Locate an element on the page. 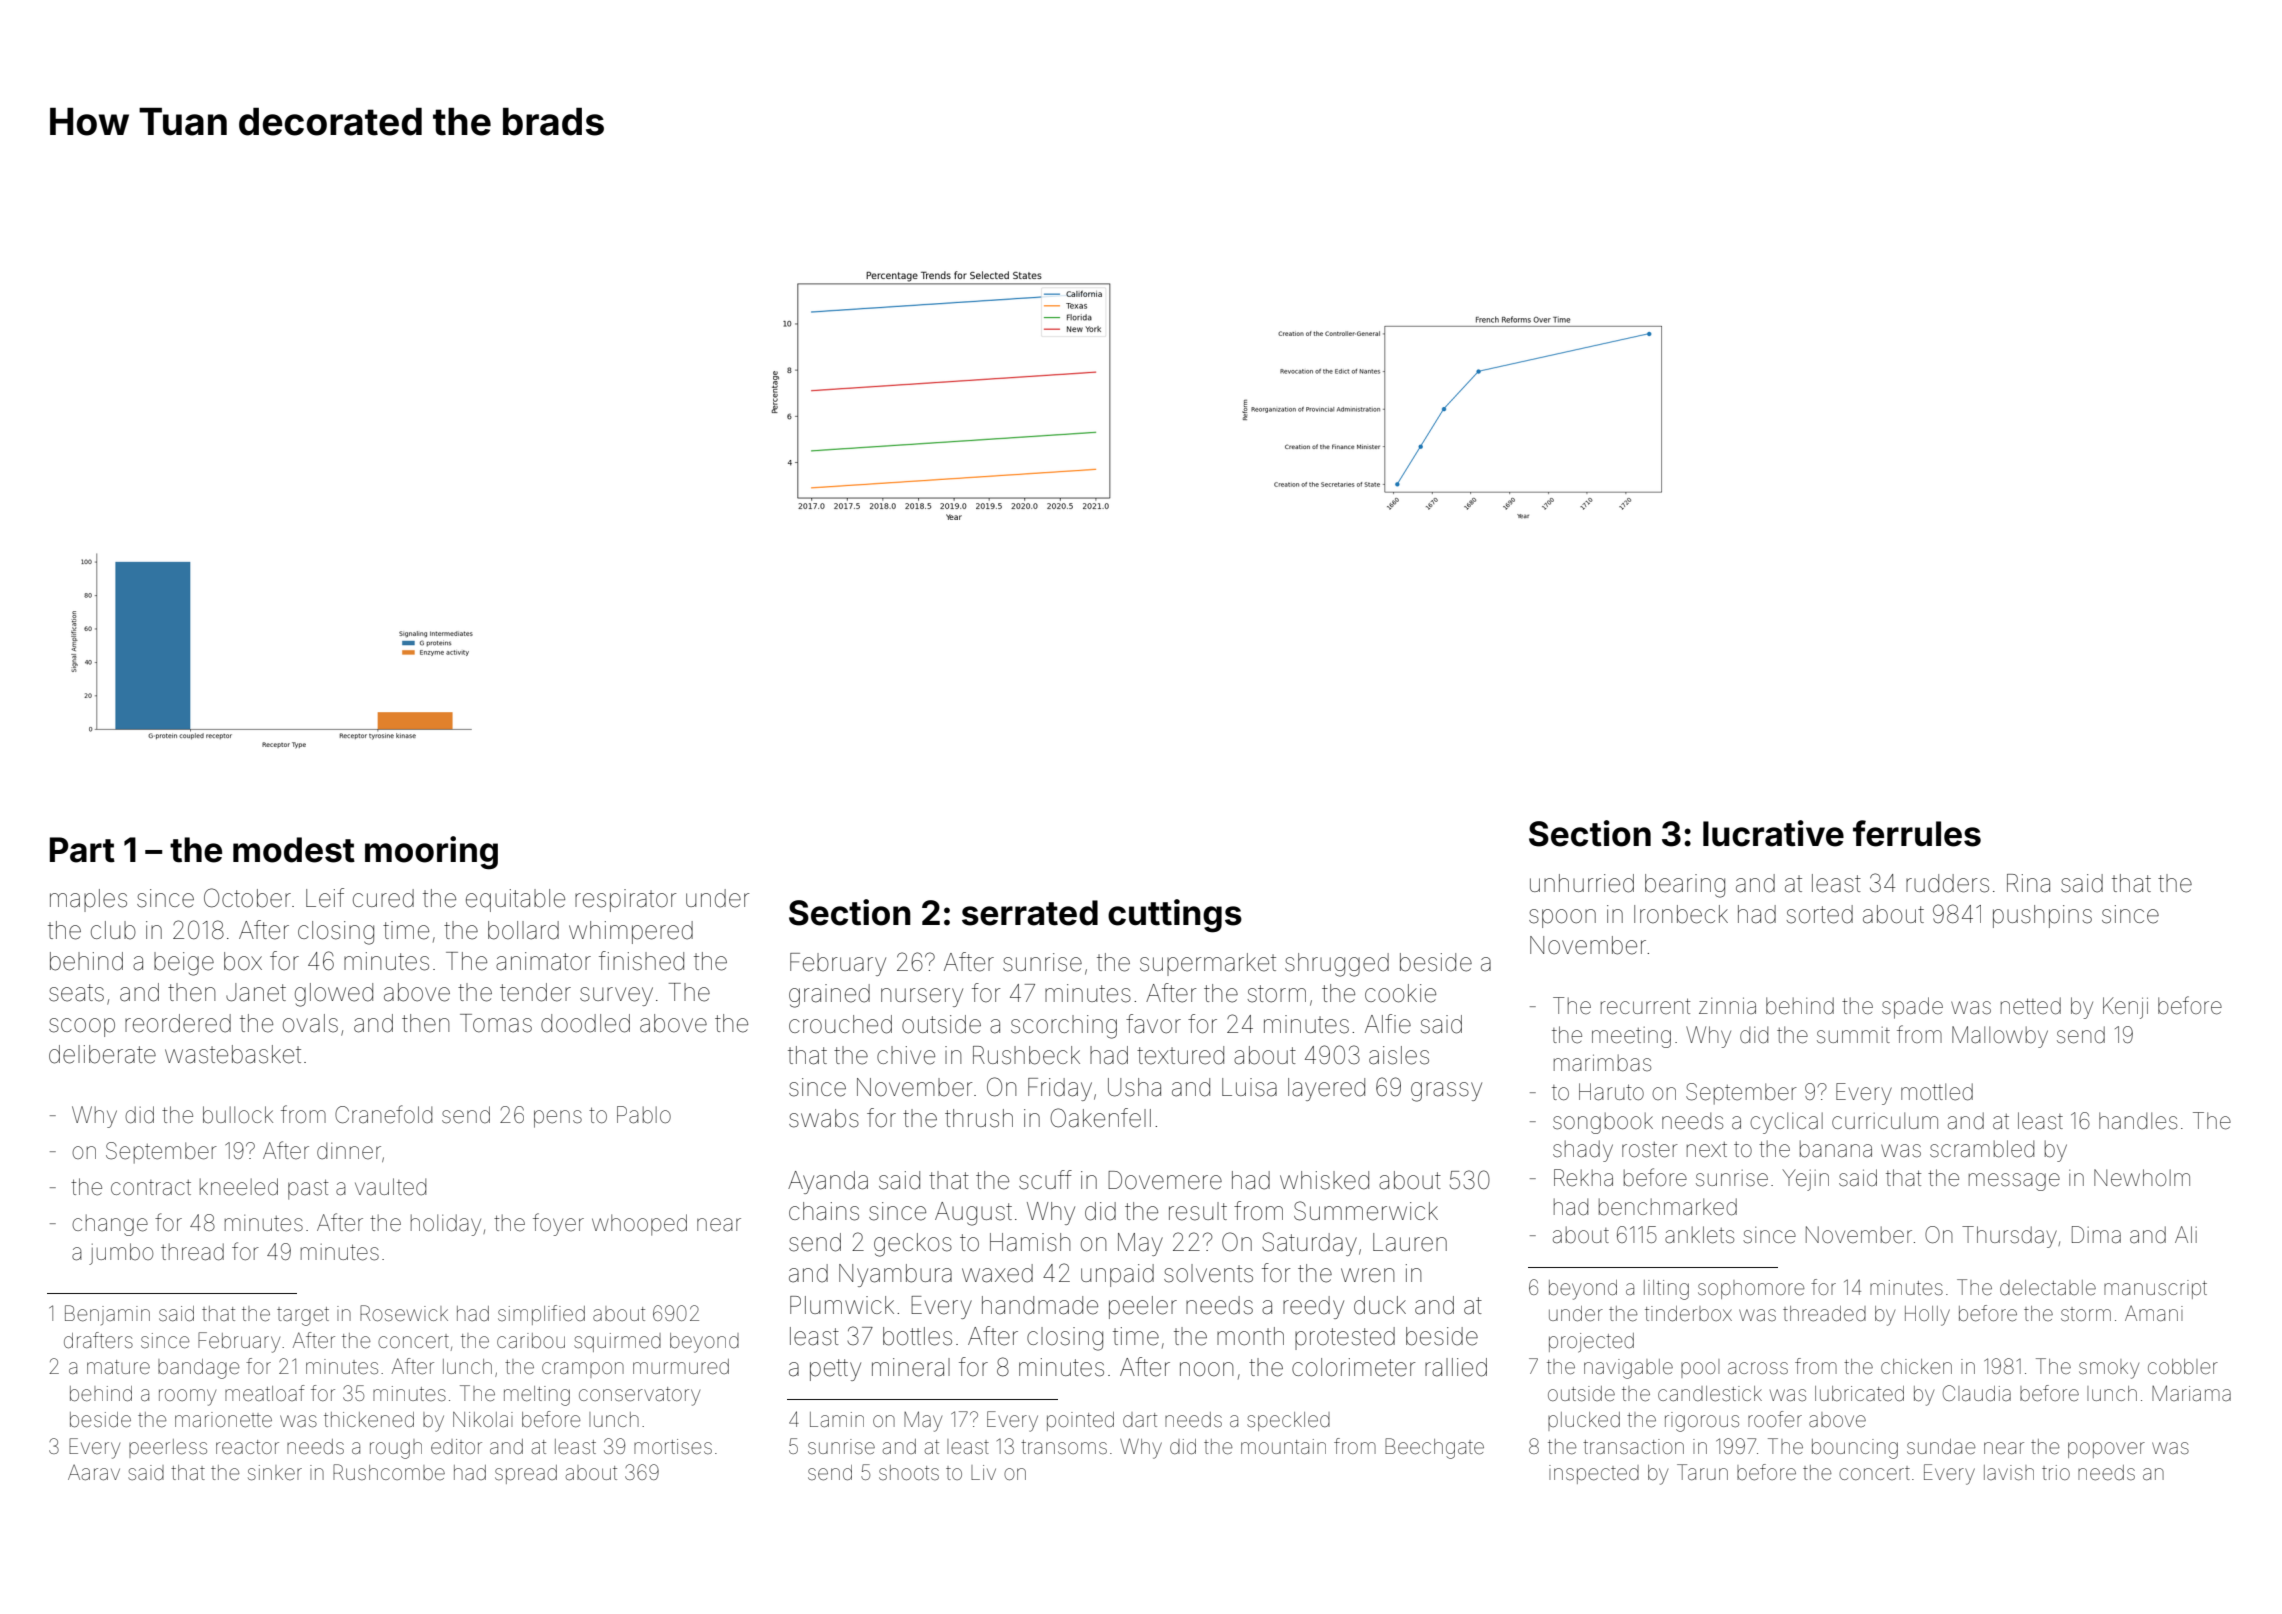 This page has width=2282, height=1614. bullock is located at coordinates (238, 1114).
